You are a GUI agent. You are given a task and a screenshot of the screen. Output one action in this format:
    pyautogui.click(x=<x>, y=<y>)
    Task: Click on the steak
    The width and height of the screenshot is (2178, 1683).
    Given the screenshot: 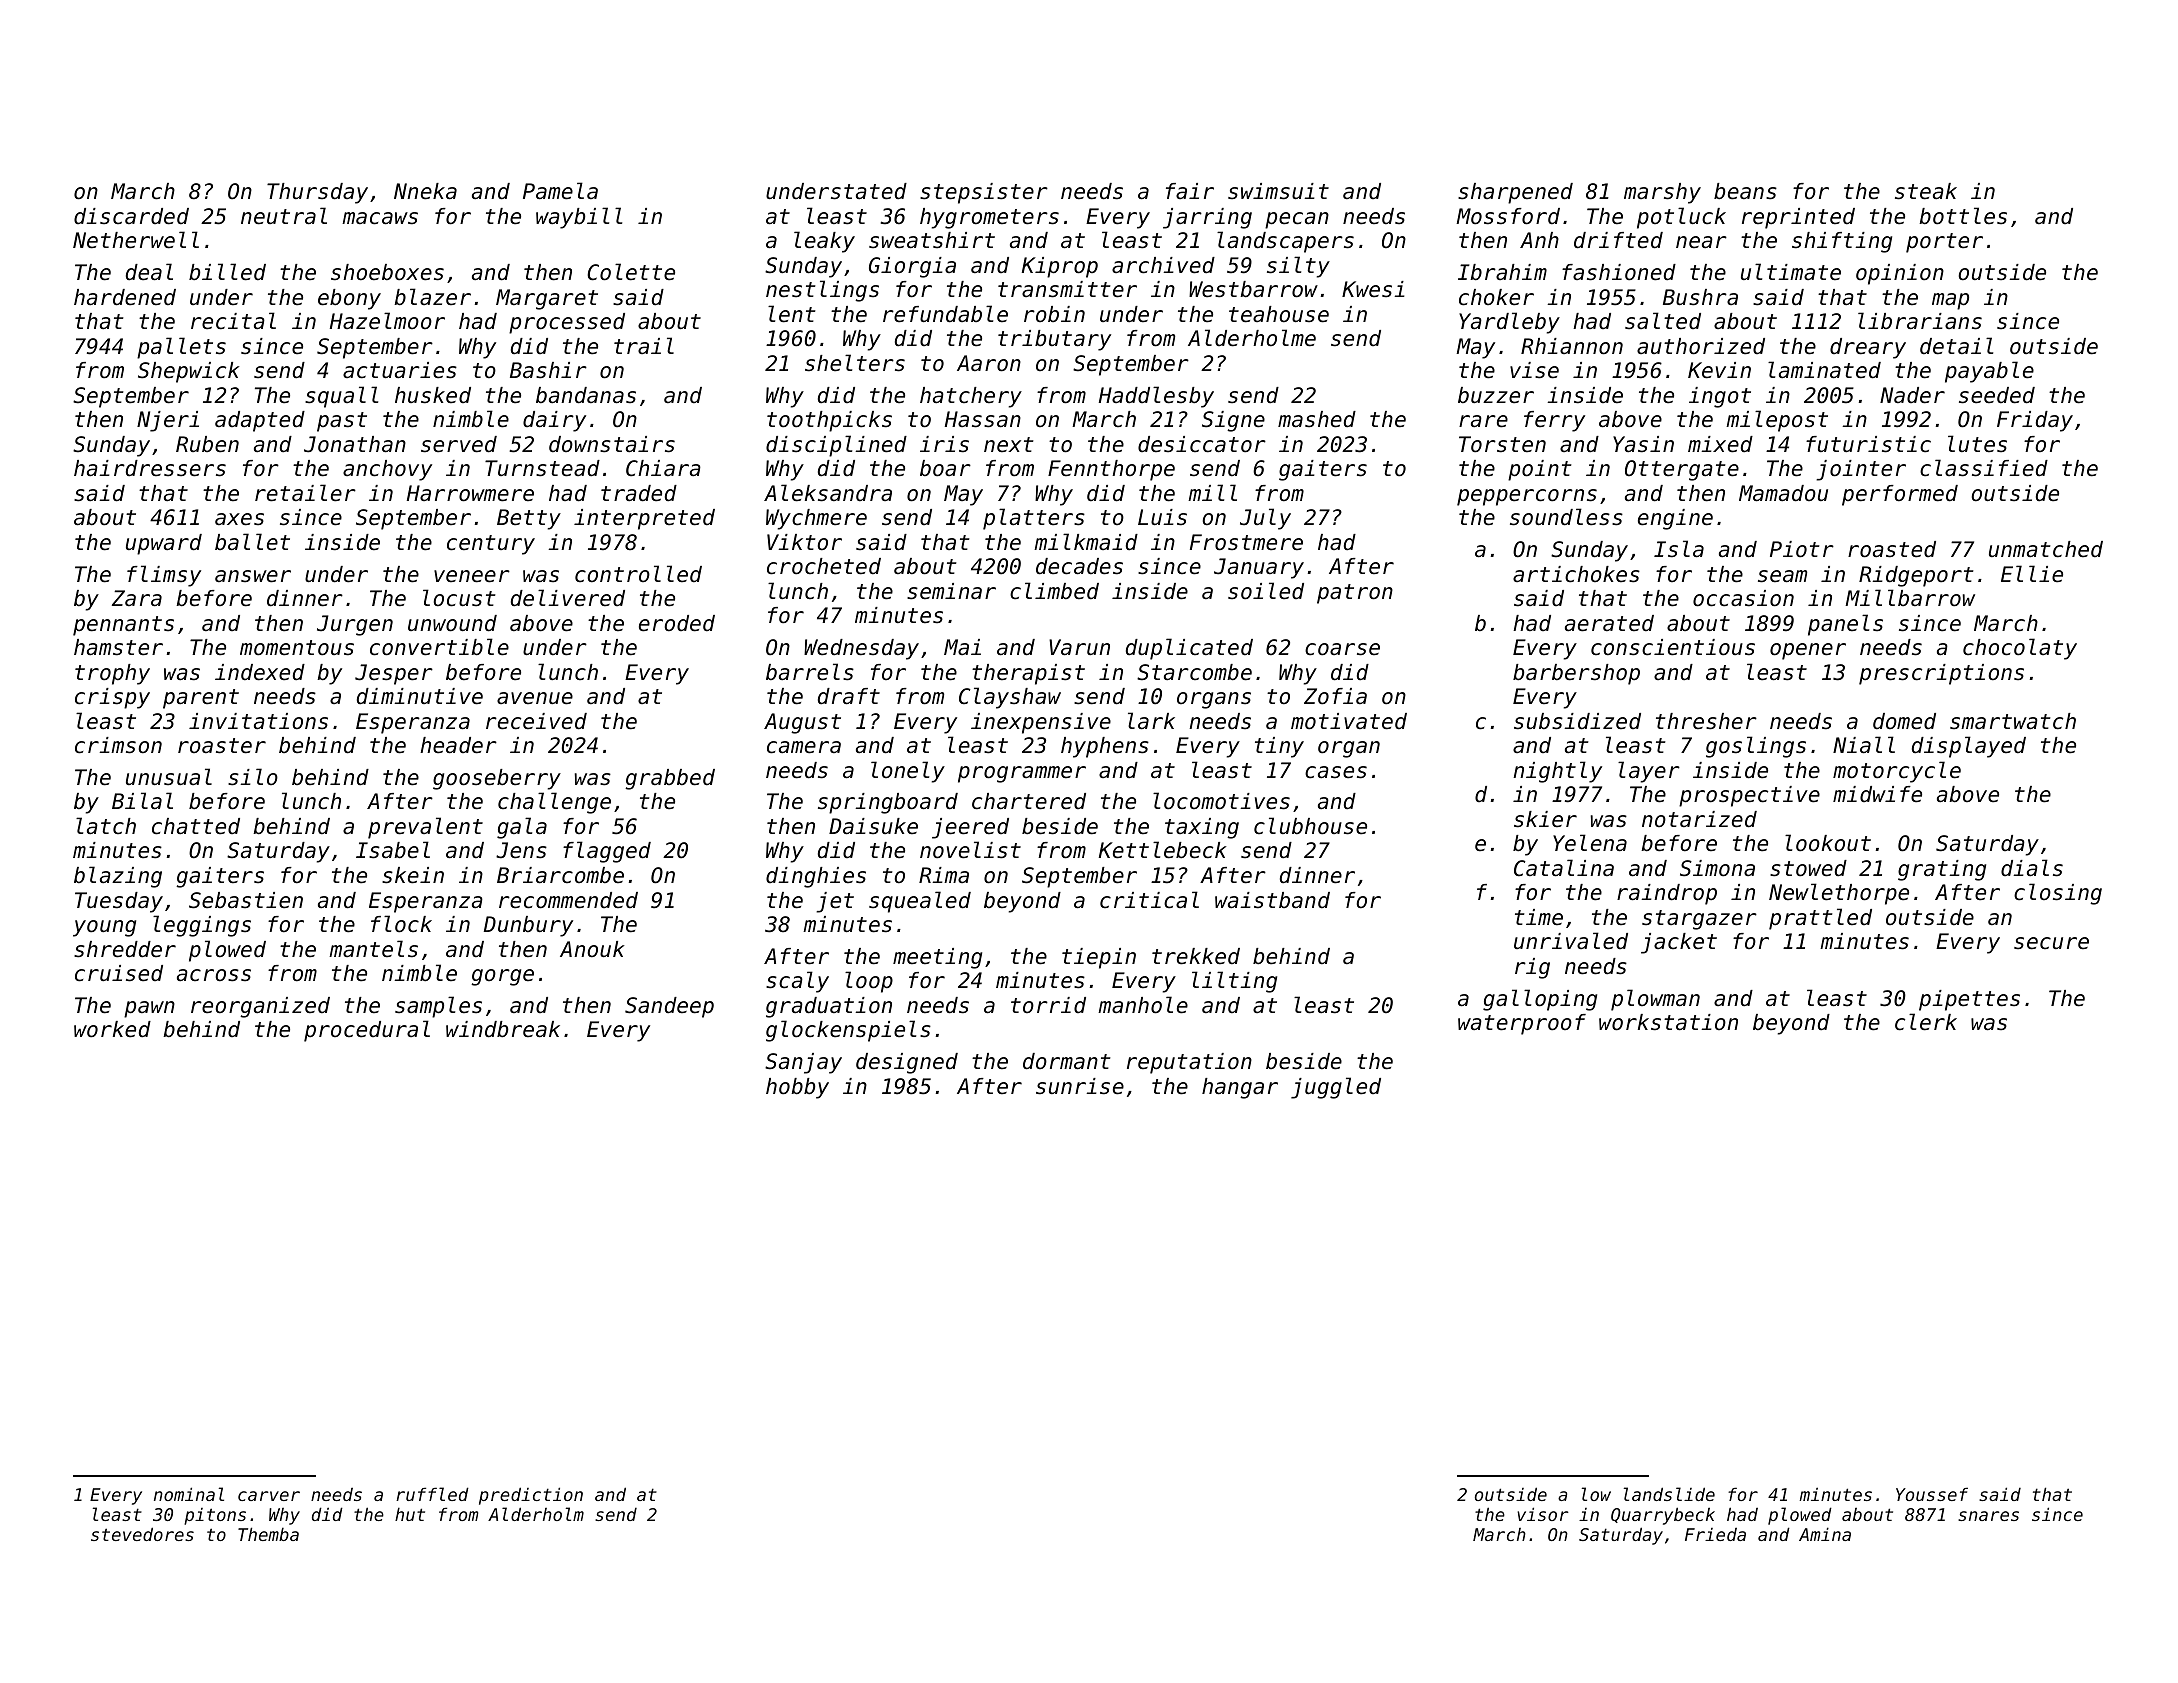 What is the action you would take?
    pyautogui.click(x=1926, y=191)
